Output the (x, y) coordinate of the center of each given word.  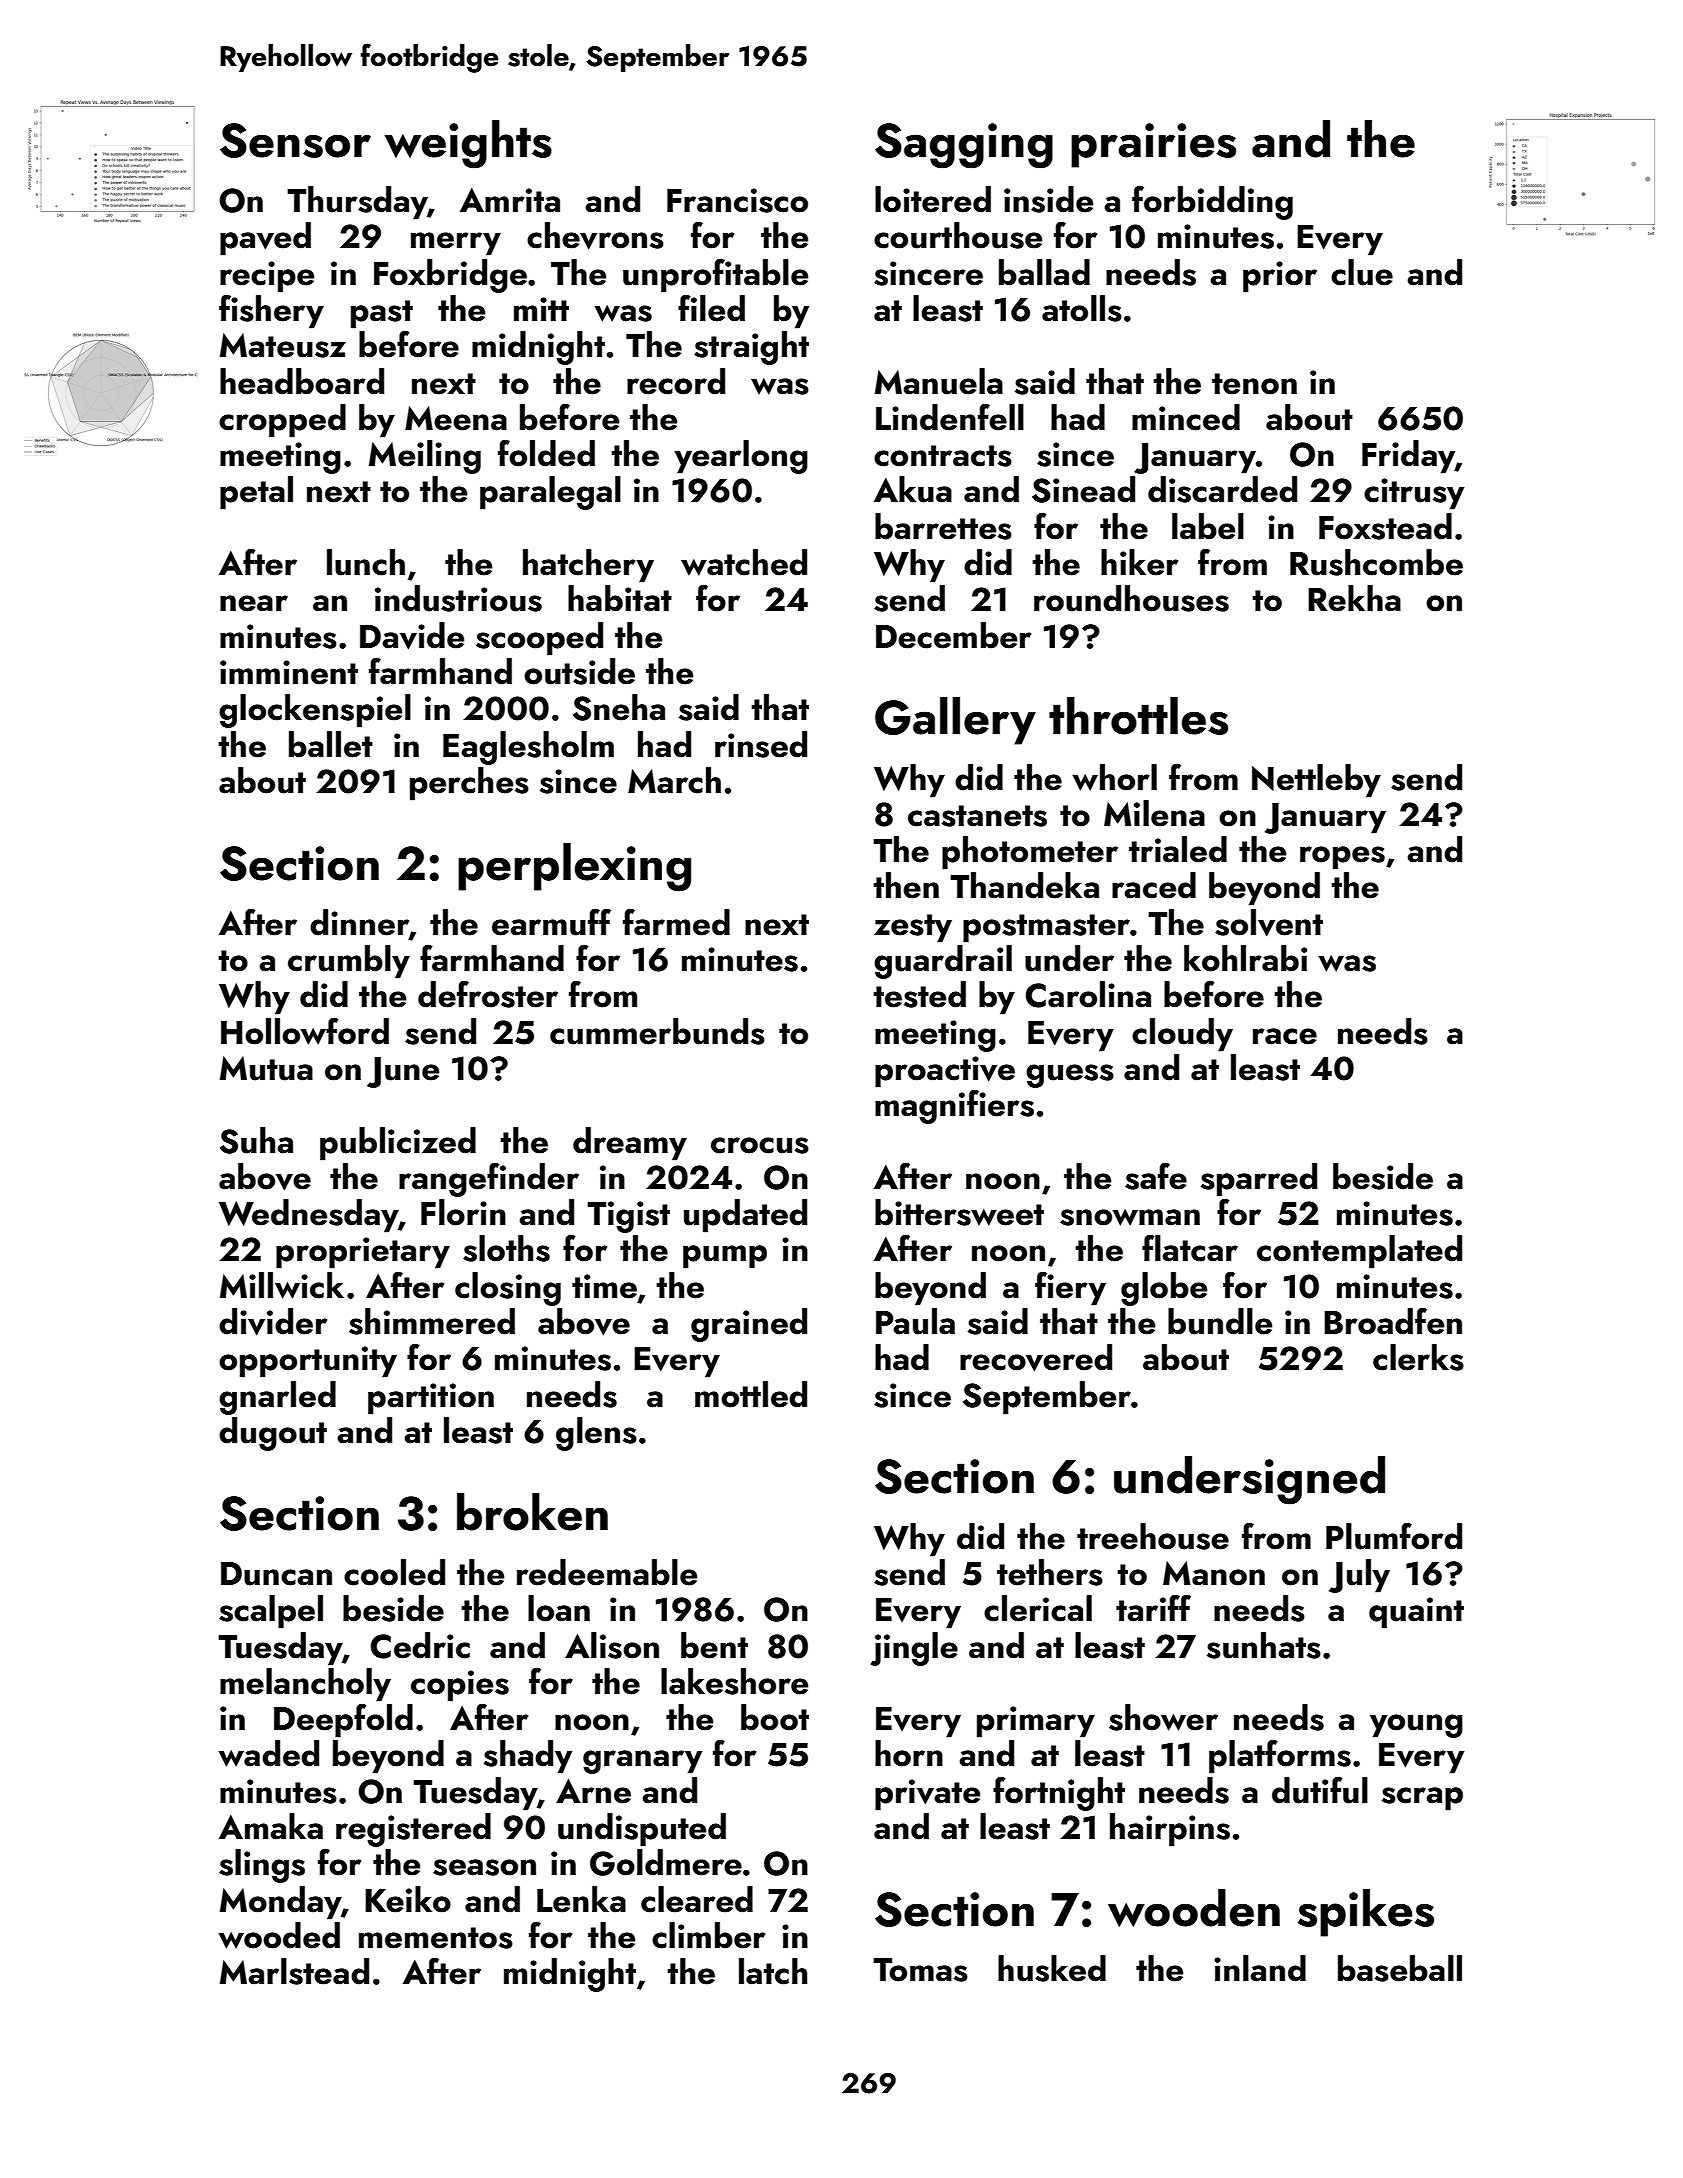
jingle (914, 1649)
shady (528, 1757)
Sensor (295, 140)
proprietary (363, 1253)
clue (1362, 272)
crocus (760, 1145)
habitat (620, 598)
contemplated (1359, 1252)
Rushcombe (1376, 562)
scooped (539, 639)
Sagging (964, 146)
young (1416, 1726)
